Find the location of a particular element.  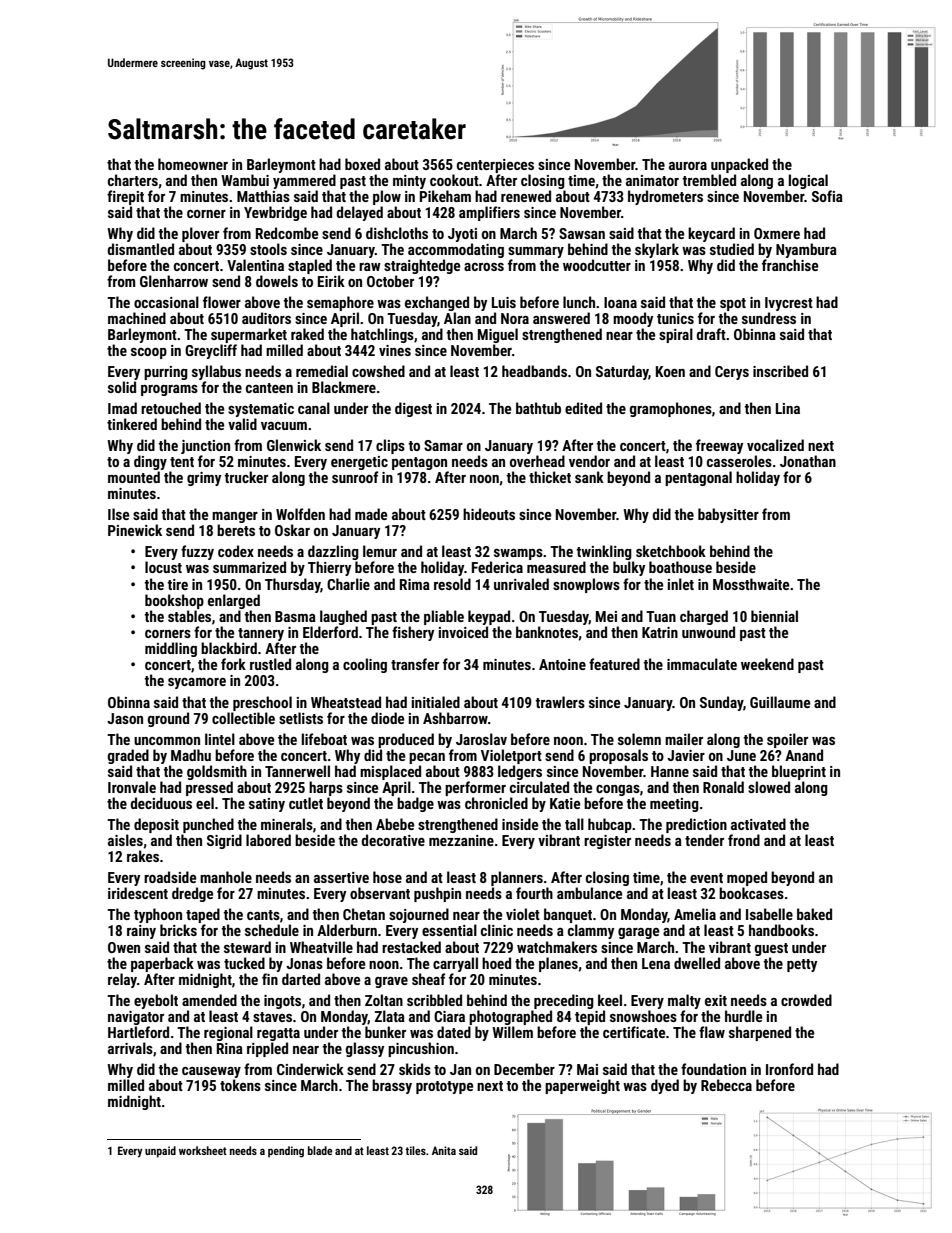

satiny is located at coordinates (267, 805).
